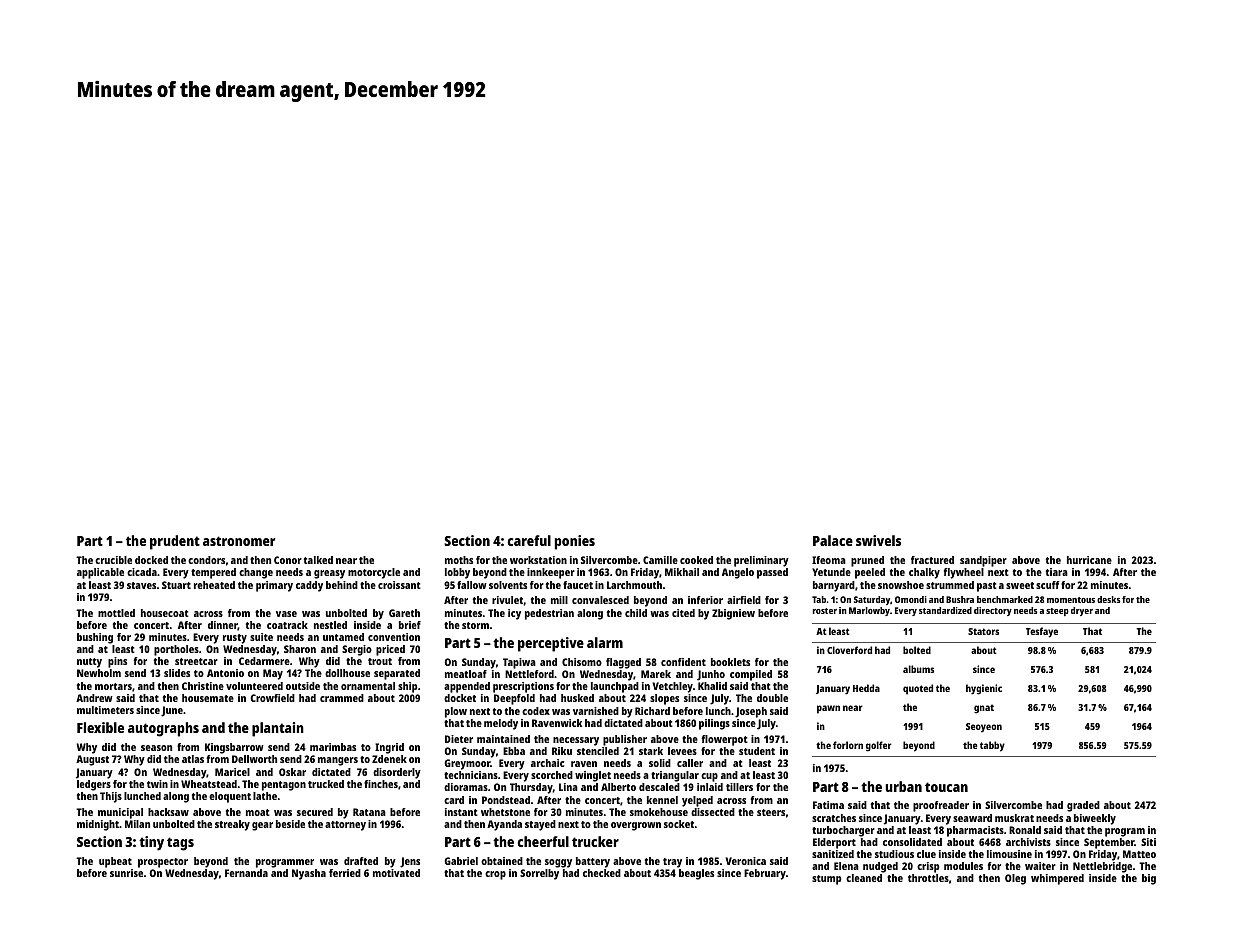 The width and height of the page is (1233, 952). I want to click on swivels, so click(878, 540).
